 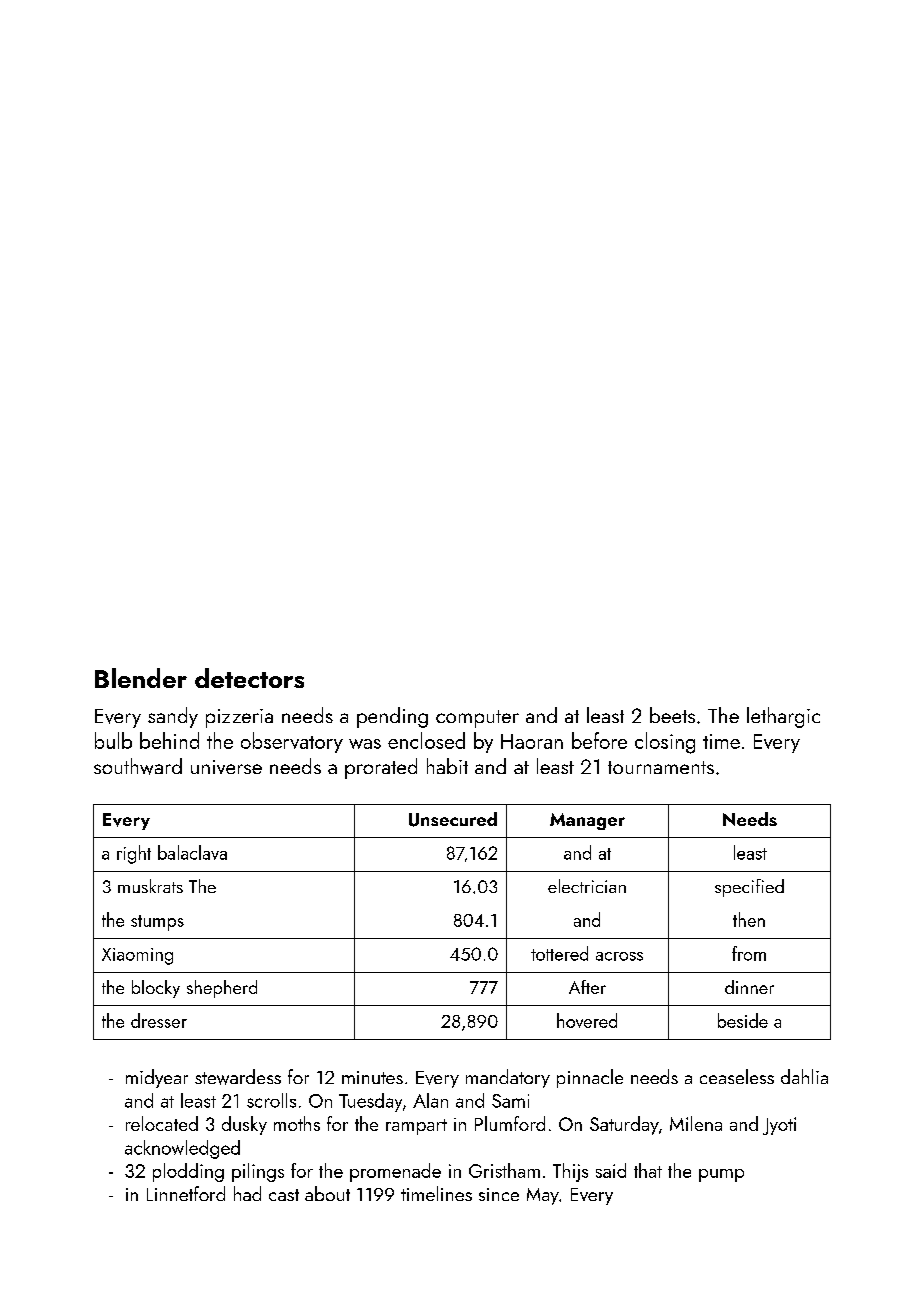 What do you see at coordinates (173, 717) in the document?
I see `sandy` at bounding box center [173, 717].
